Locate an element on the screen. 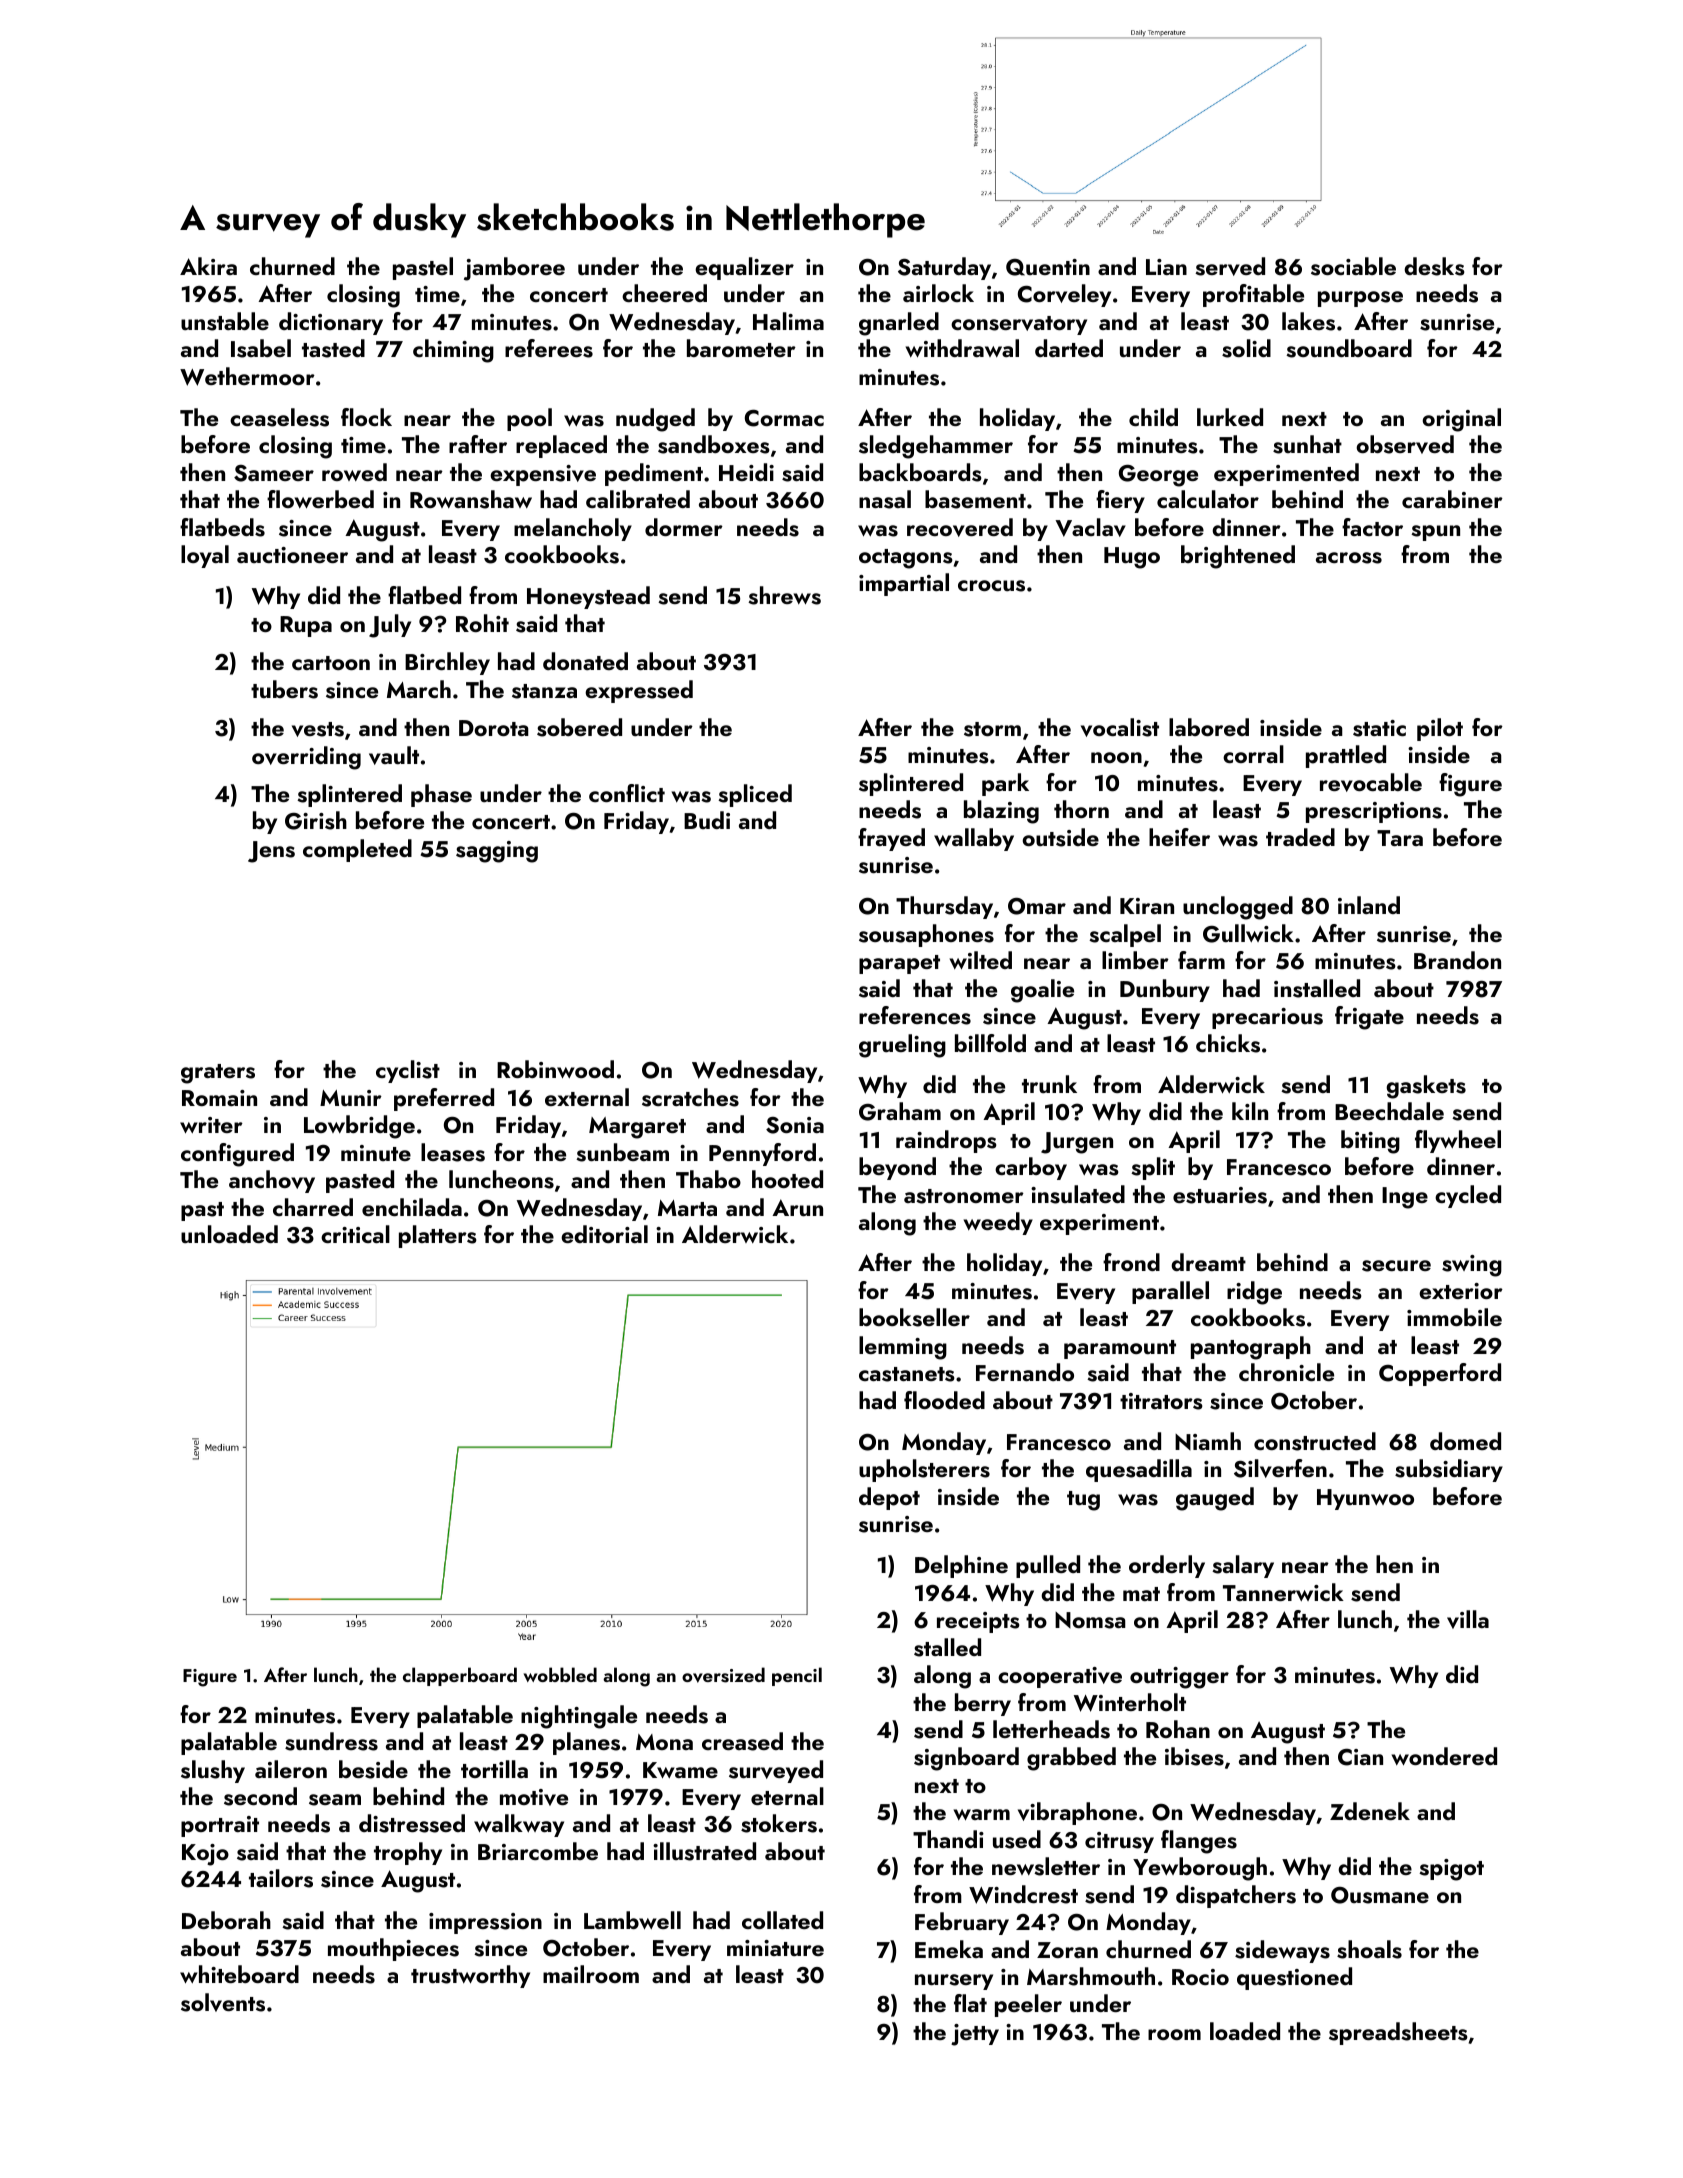 The image size is (1683, 2178). platters is located at coordinates (438, 1236).
